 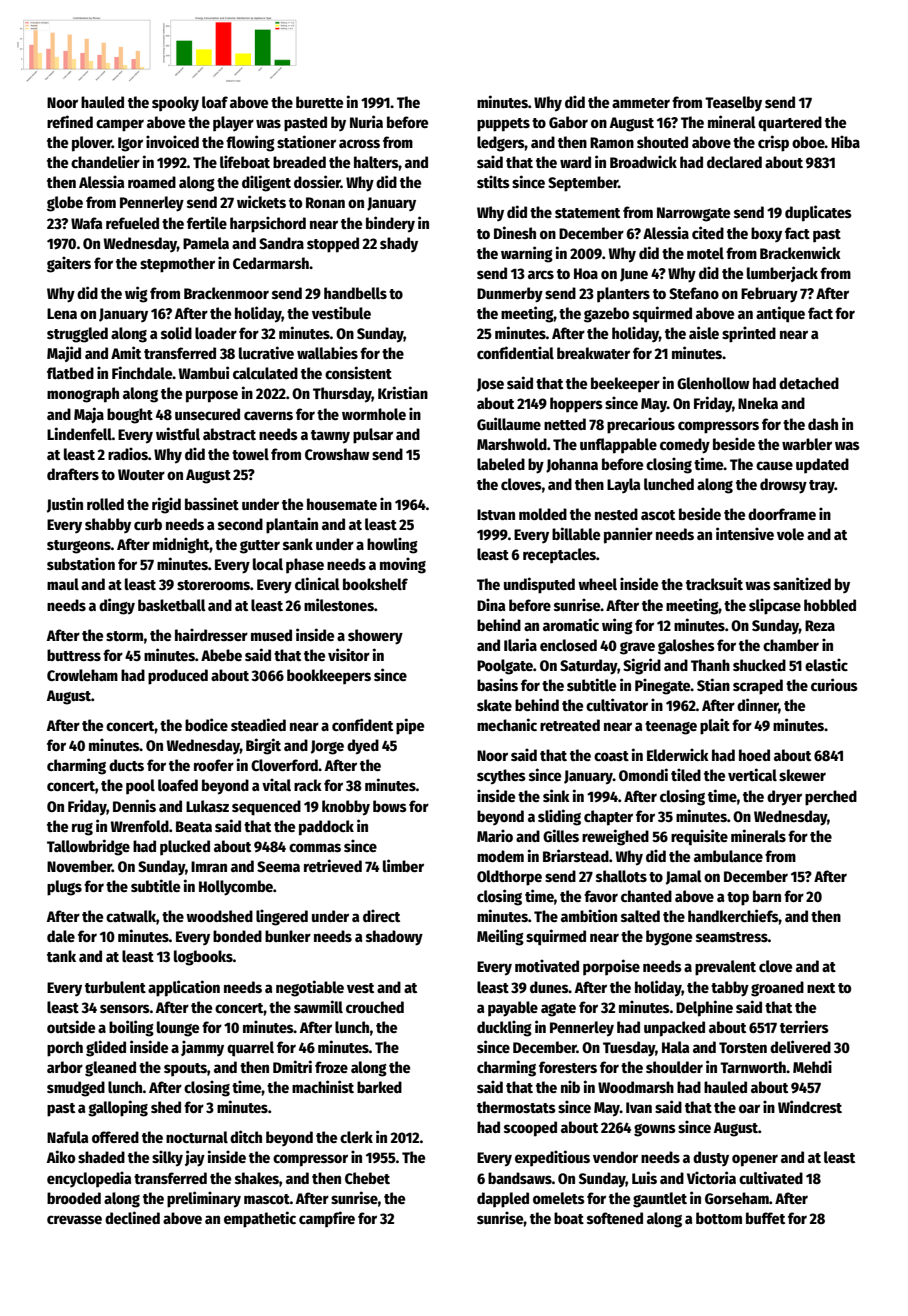 What do you see at coordinates (699, 837) in the screenshot?
I see `requisite` at bounding box center [699, 837].
